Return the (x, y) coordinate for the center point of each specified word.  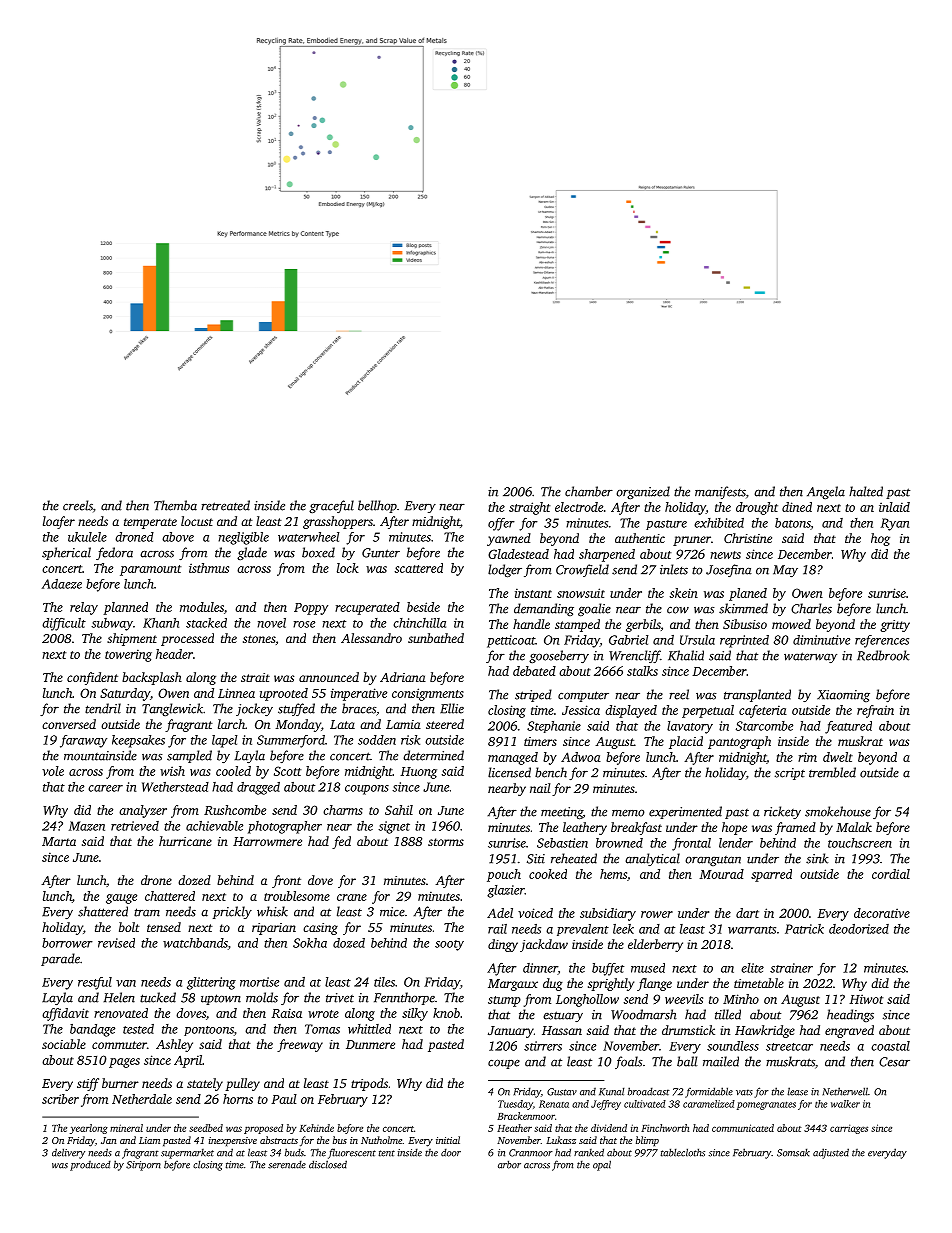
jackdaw (544, 945)
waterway (810, 657)
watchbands (195, 943)
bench (551, 772)
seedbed (206, 1128)
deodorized (859, 929)
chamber (589, 491)
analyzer (143, 811)
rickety (782, 812)
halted (866, 491)
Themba (175, 505)
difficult (64, 624)
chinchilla (419, 623)
